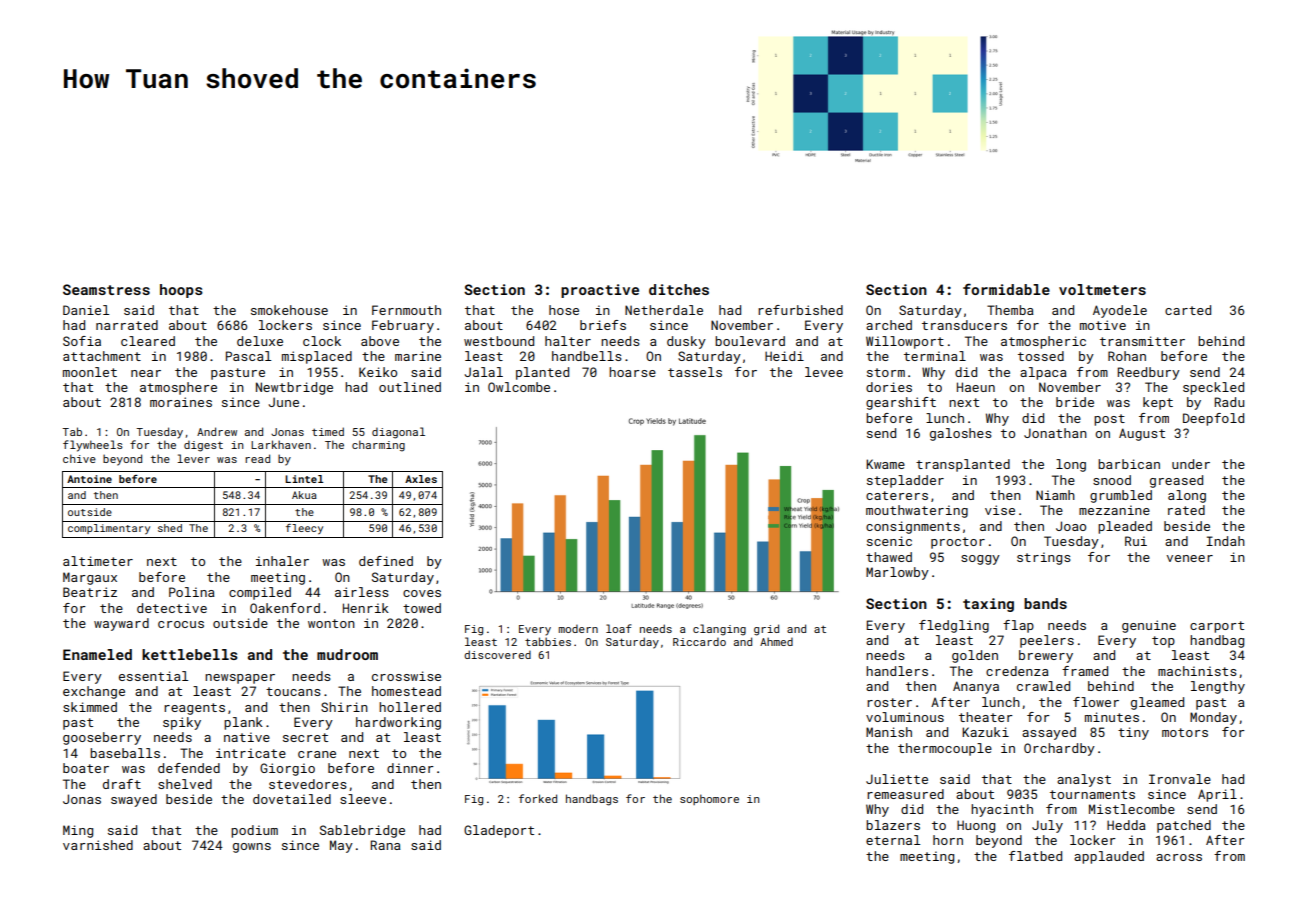 This screenshot has height=924, width=1308. I want to click on strings, so click(1044, 558).
